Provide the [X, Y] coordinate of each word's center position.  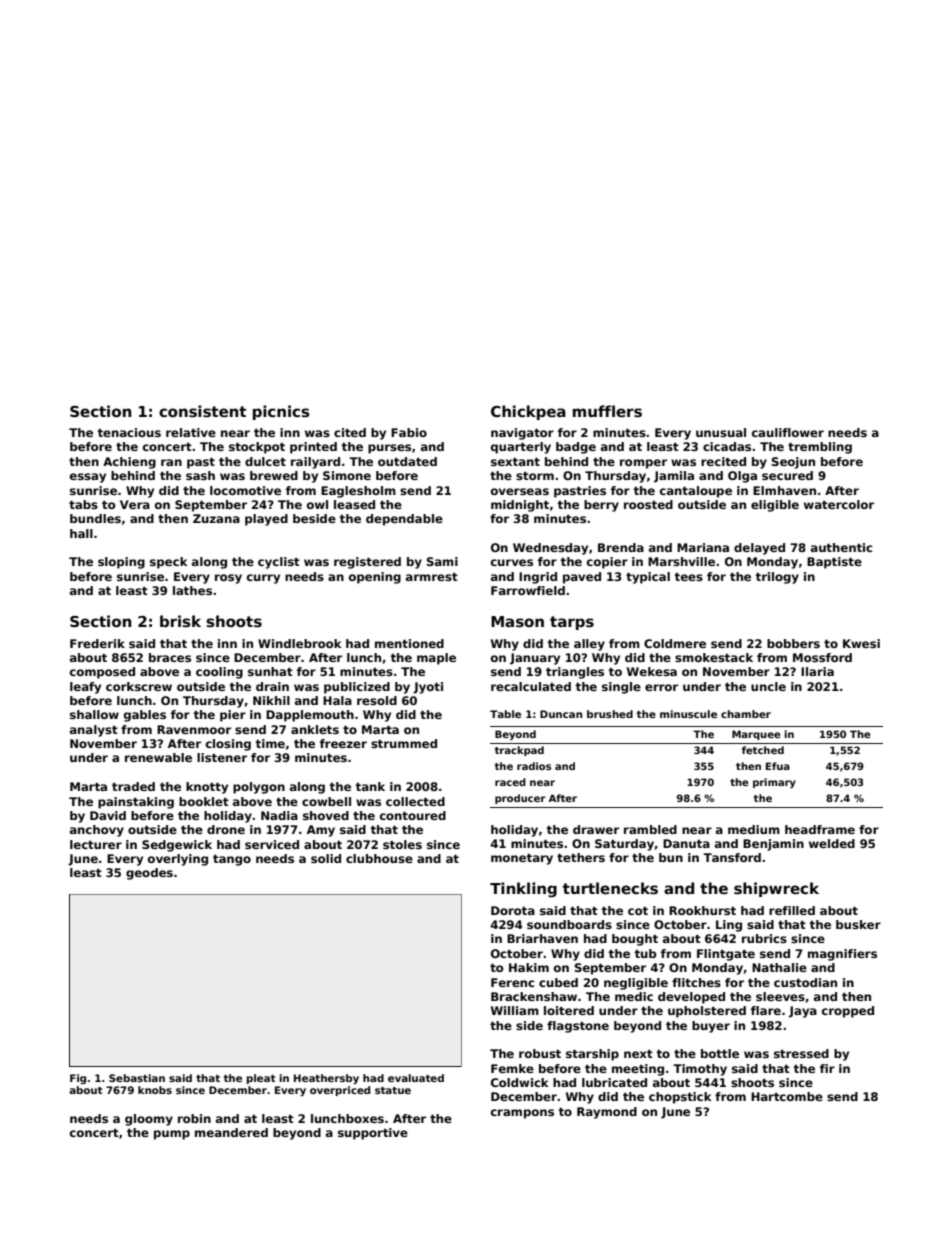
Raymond [607, 1113]
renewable [158, 757]
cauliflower [788, 432]
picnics [281, 412]
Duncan [561, 714]
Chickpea [528, 412]
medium [754, 829]
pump [172, 1135]
